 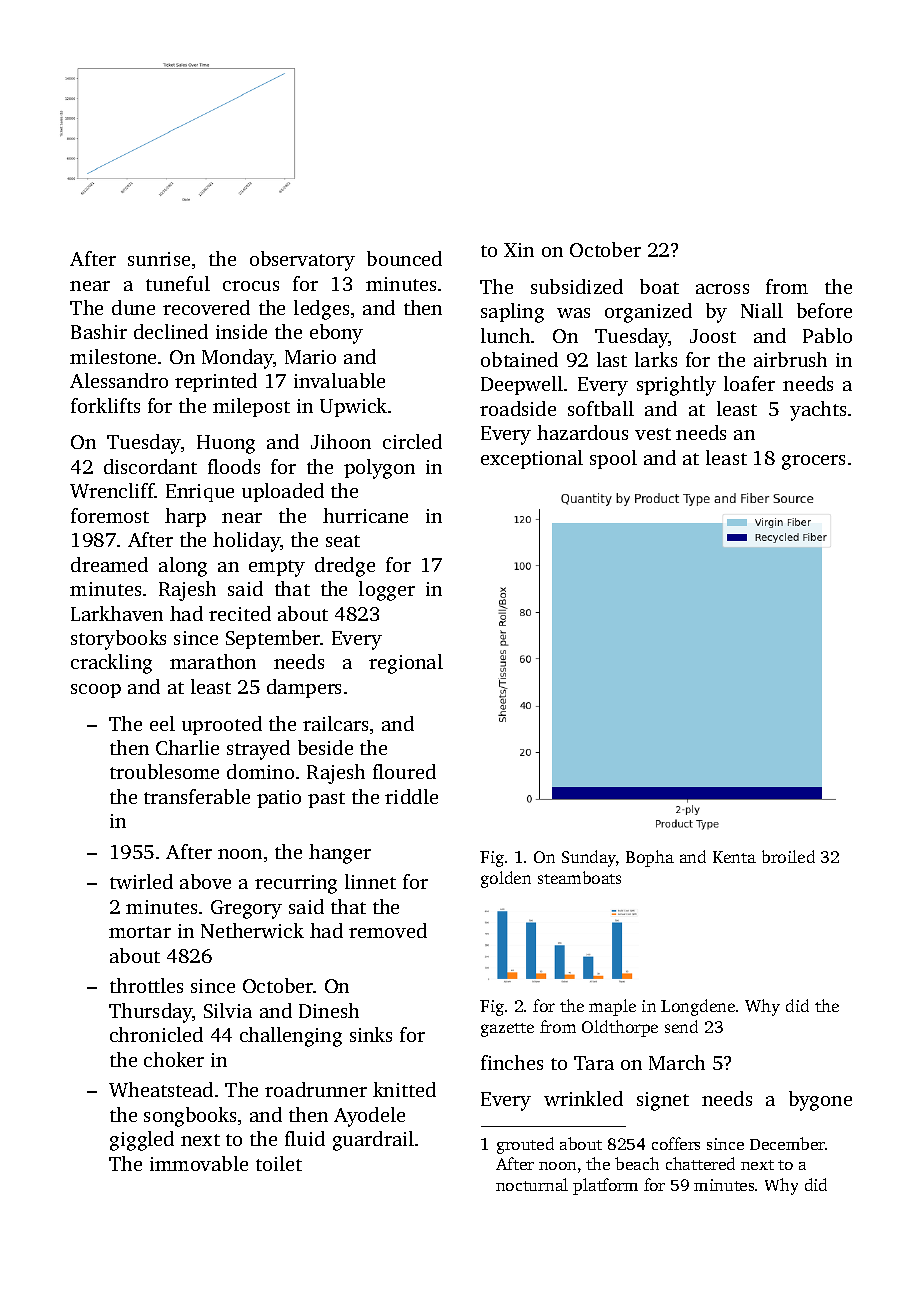 What do you see at coordinates (370, 881) in the image?
I see `linnet` at bounding box center [370, 881].
